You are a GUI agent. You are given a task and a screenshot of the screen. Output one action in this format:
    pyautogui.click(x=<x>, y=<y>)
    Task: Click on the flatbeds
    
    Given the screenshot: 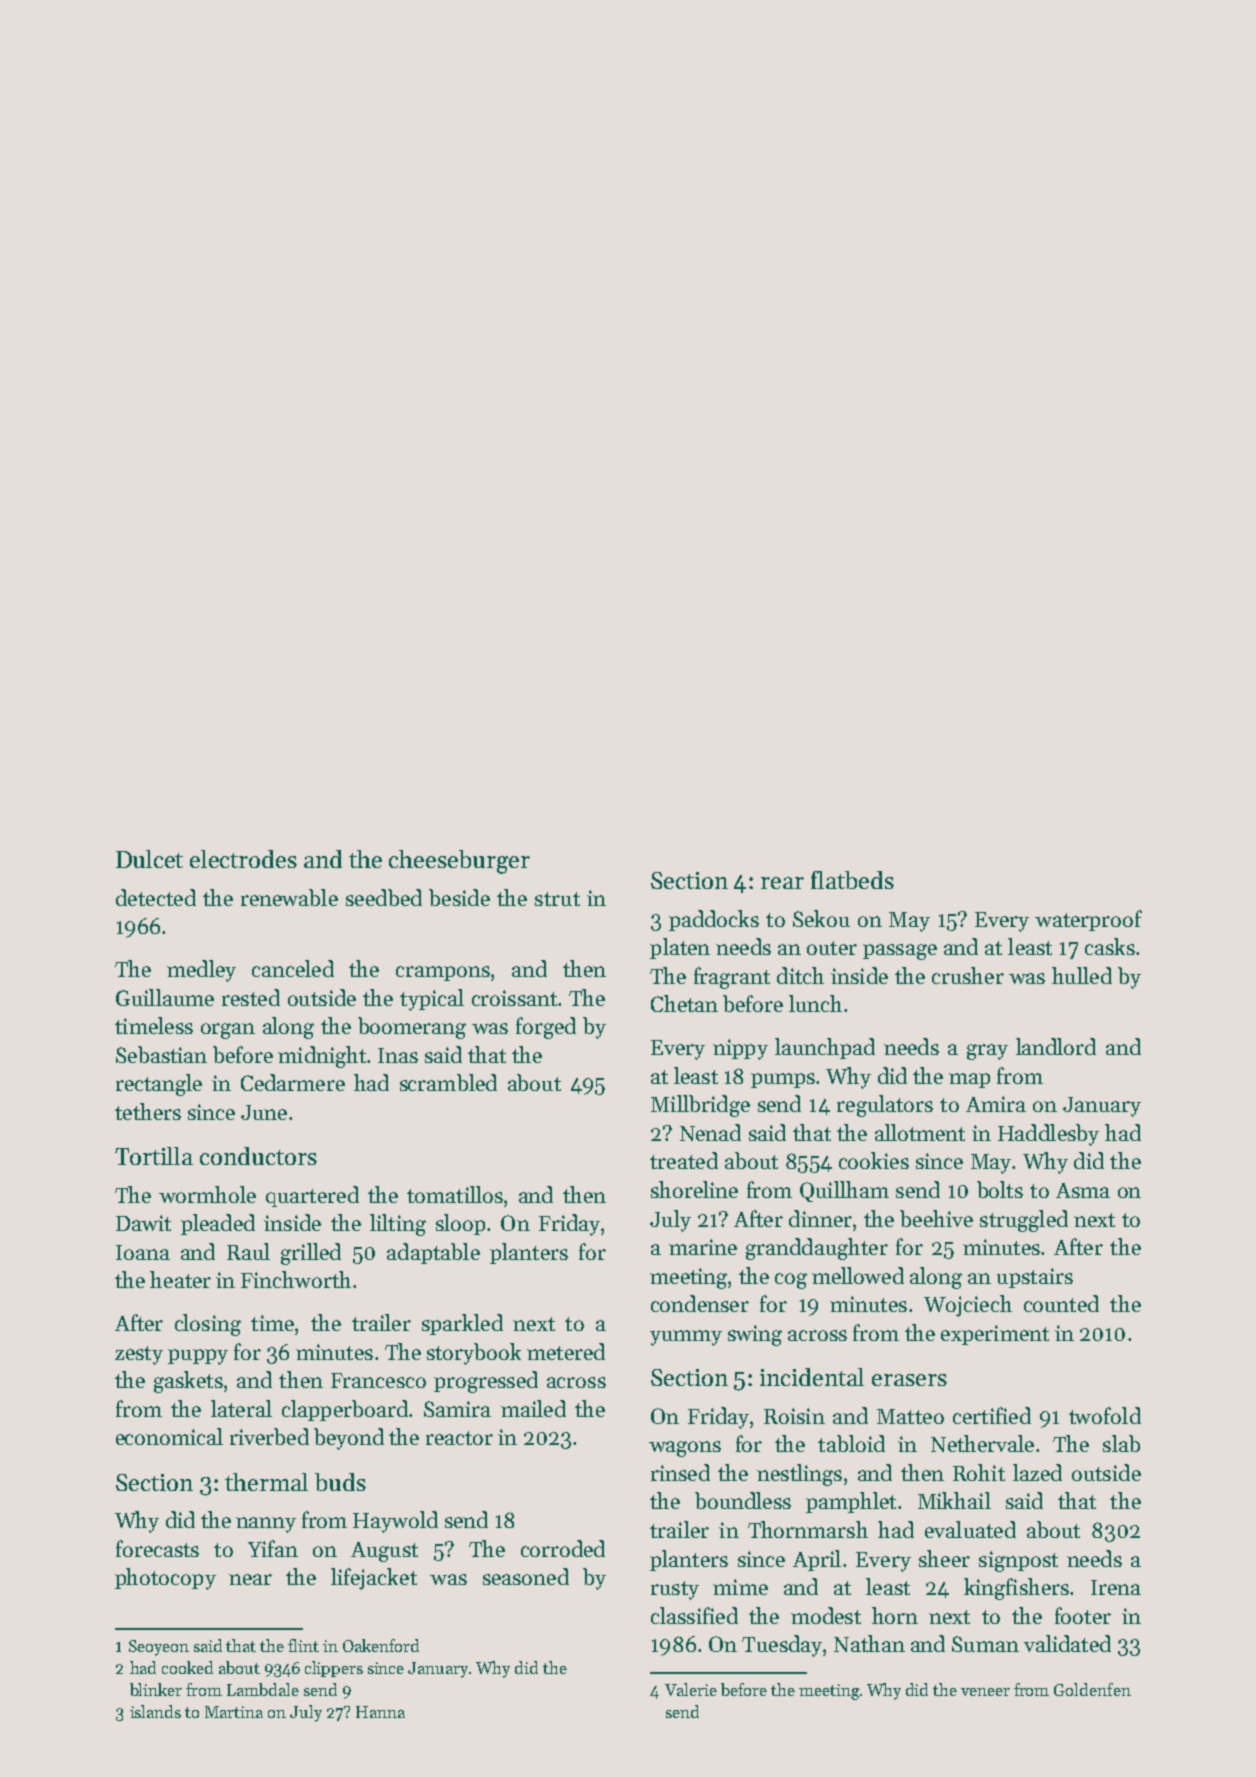 What is the action you would take?
    pyautogui.click(x=852, y=880)
